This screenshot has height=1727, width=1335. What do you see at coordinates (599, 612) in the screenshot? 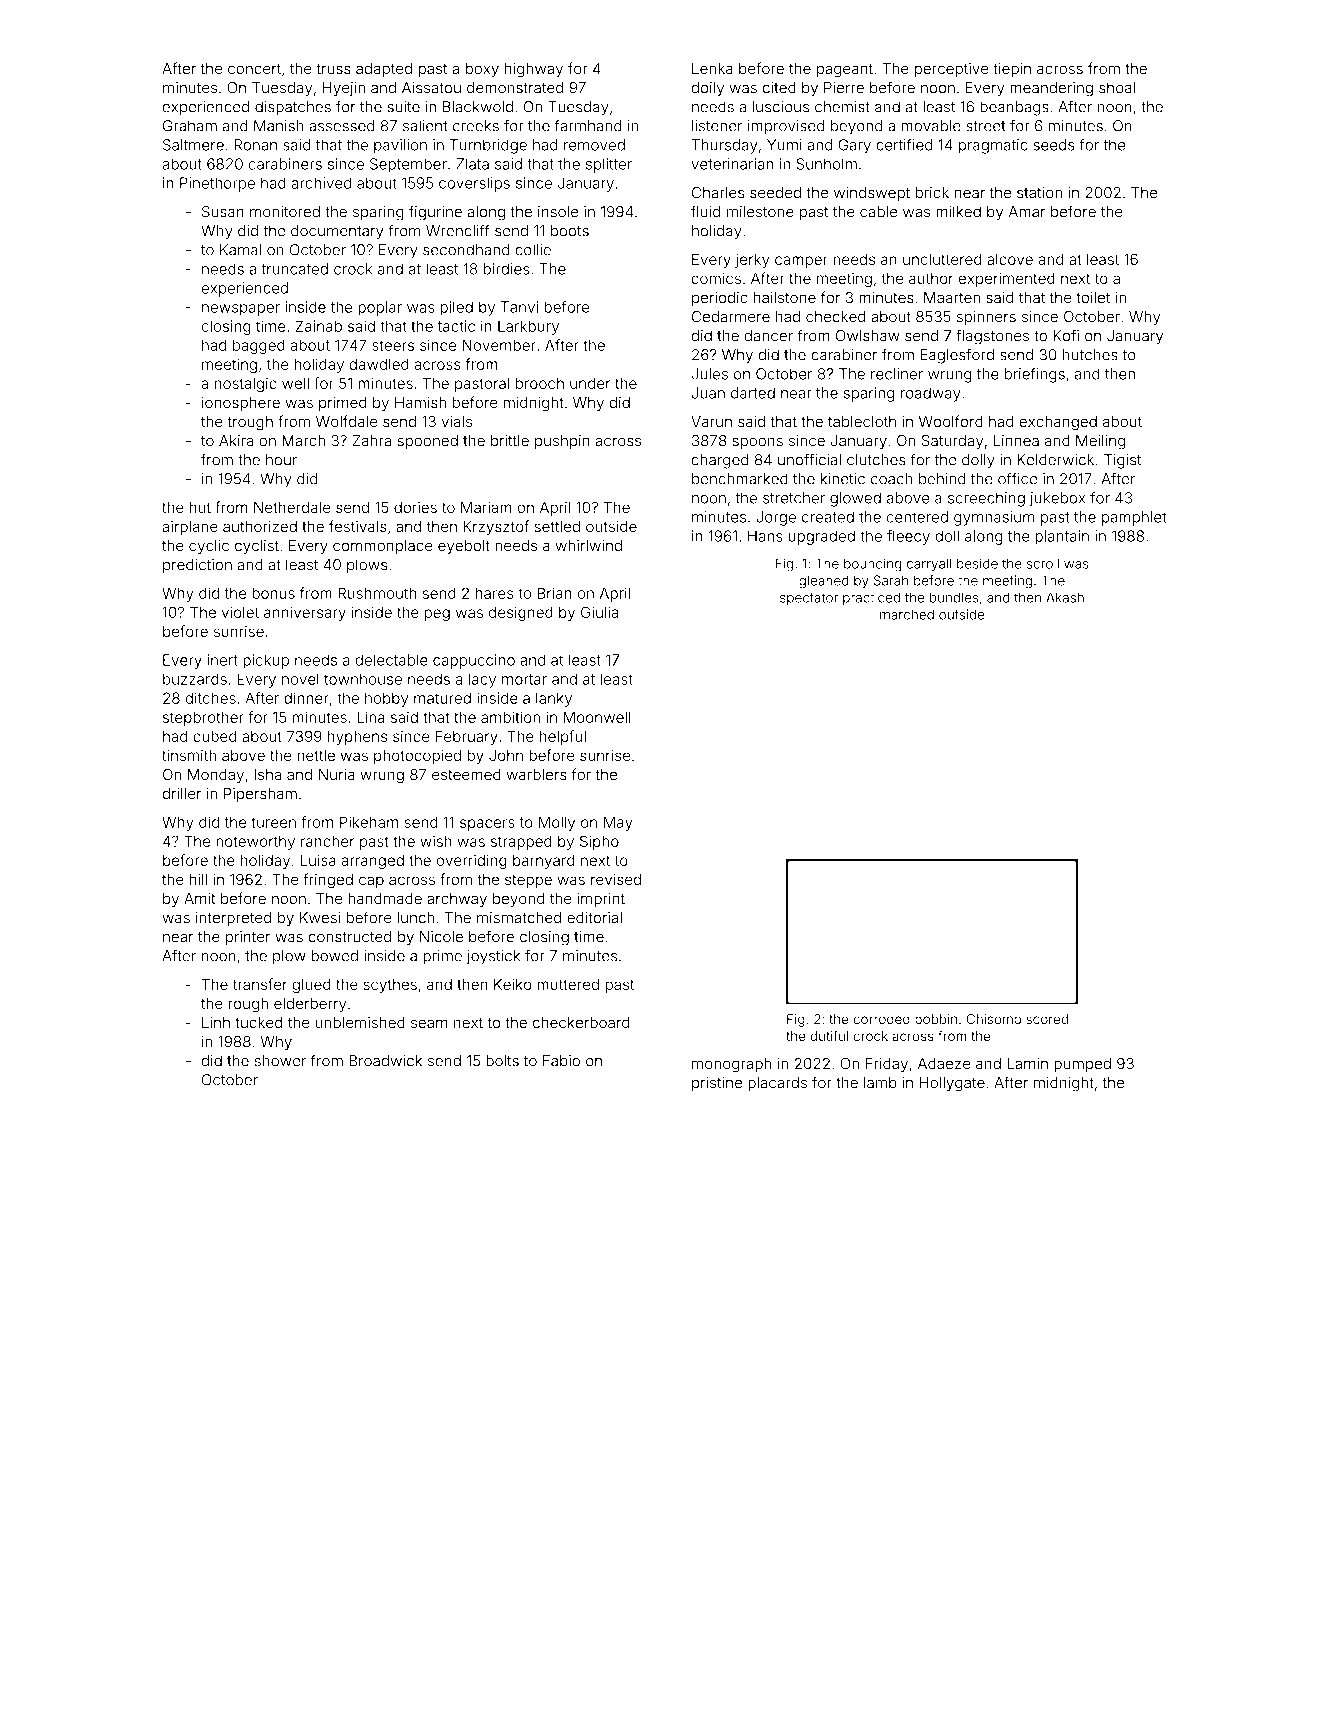
I see `Giulia` at bounding box center [599, 612].
